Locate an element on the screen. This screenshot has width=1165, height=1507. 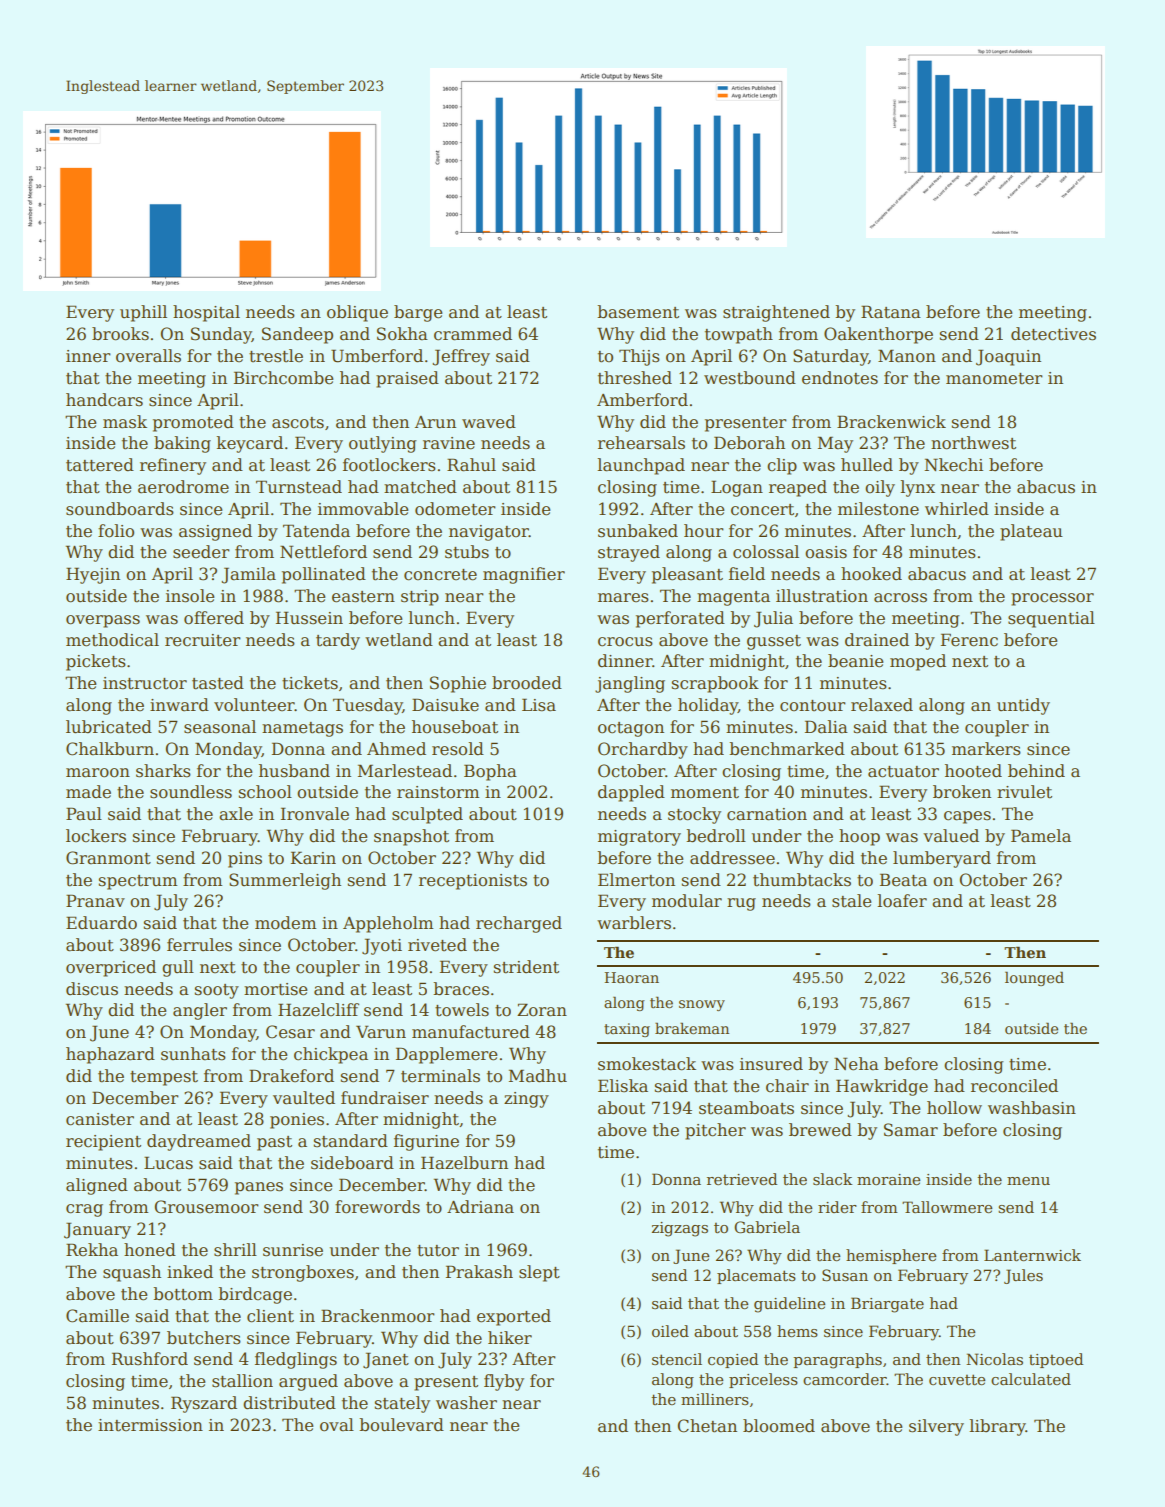
Bopha is located at coordinates (490, 772).
